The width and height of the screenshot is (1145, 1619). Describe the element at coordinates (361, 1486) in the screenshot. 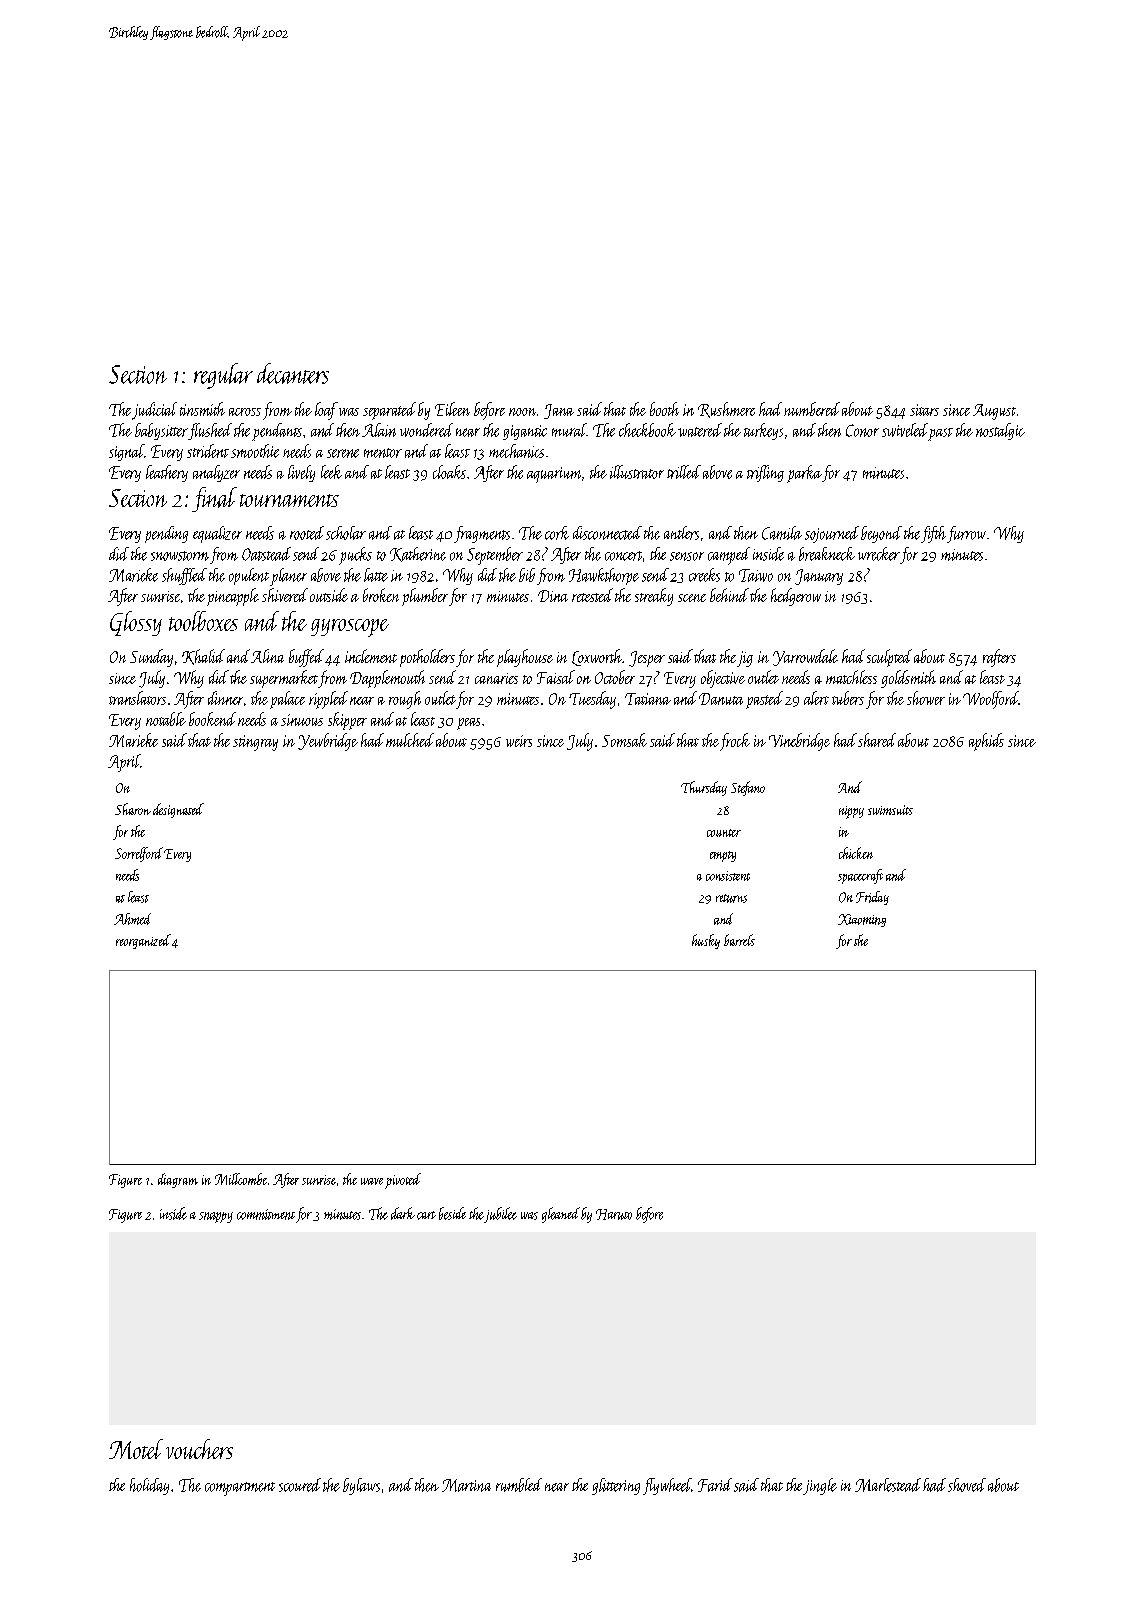

I see `bylaws` at that location.
